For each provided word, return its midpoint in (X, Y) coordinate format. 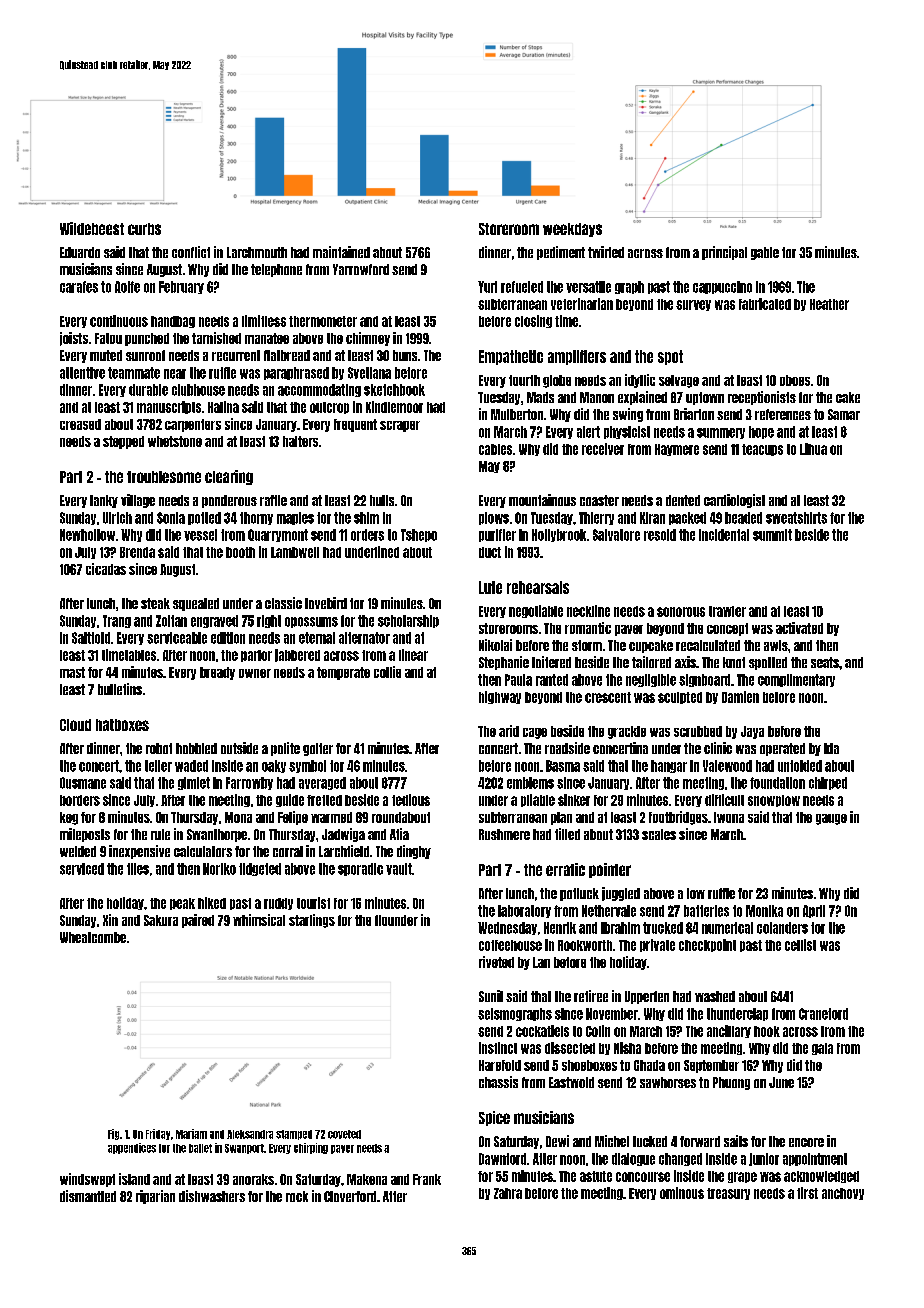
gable (765, 253)
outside (239, 748)
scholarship (408, 621)
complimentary (796, 680)
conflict (191, 252)
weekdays (572, 230)
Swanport (244, 1149)
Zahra (508, 1193)
